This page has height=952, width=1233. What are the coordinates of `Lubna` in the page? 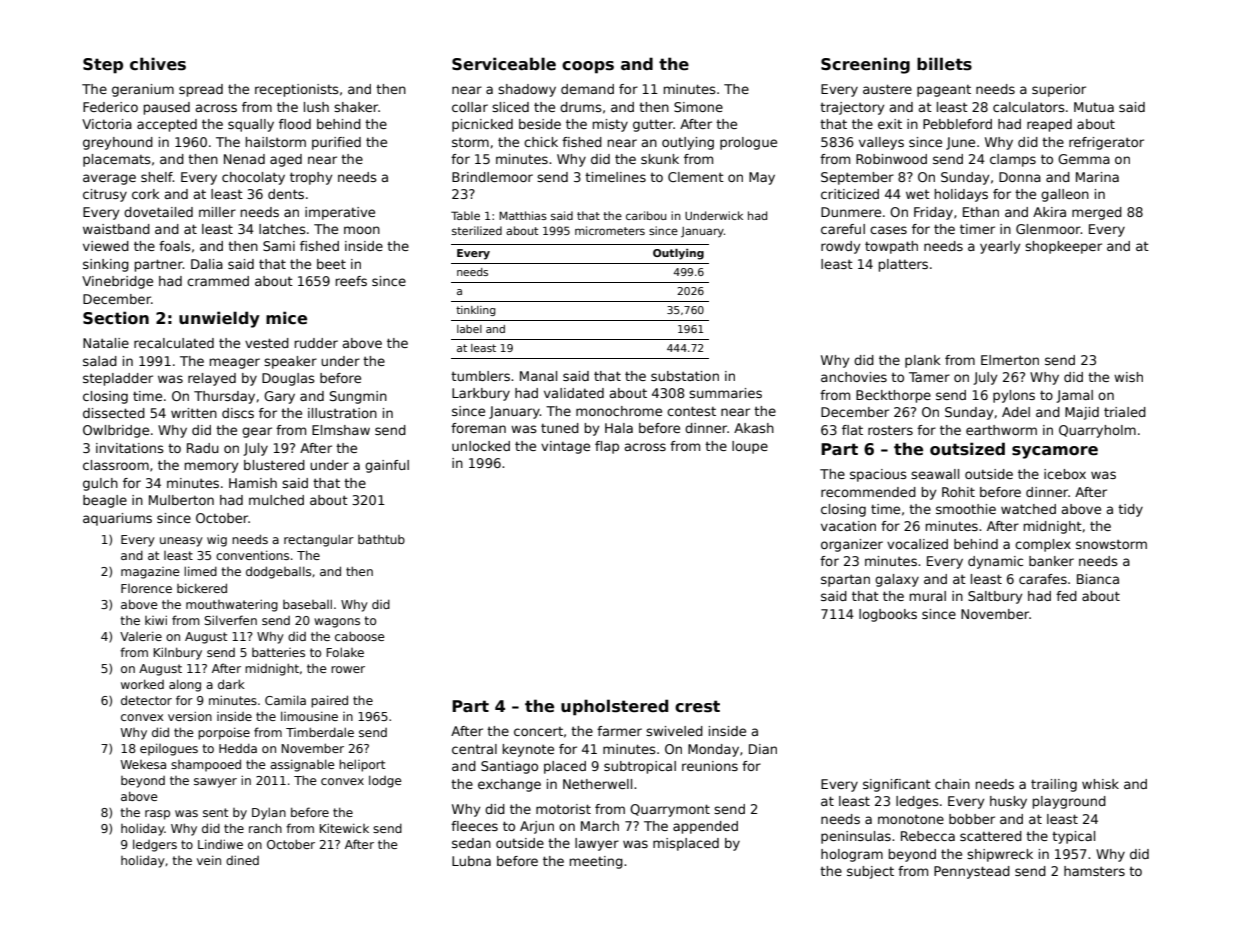 It's located at (471, 861).
